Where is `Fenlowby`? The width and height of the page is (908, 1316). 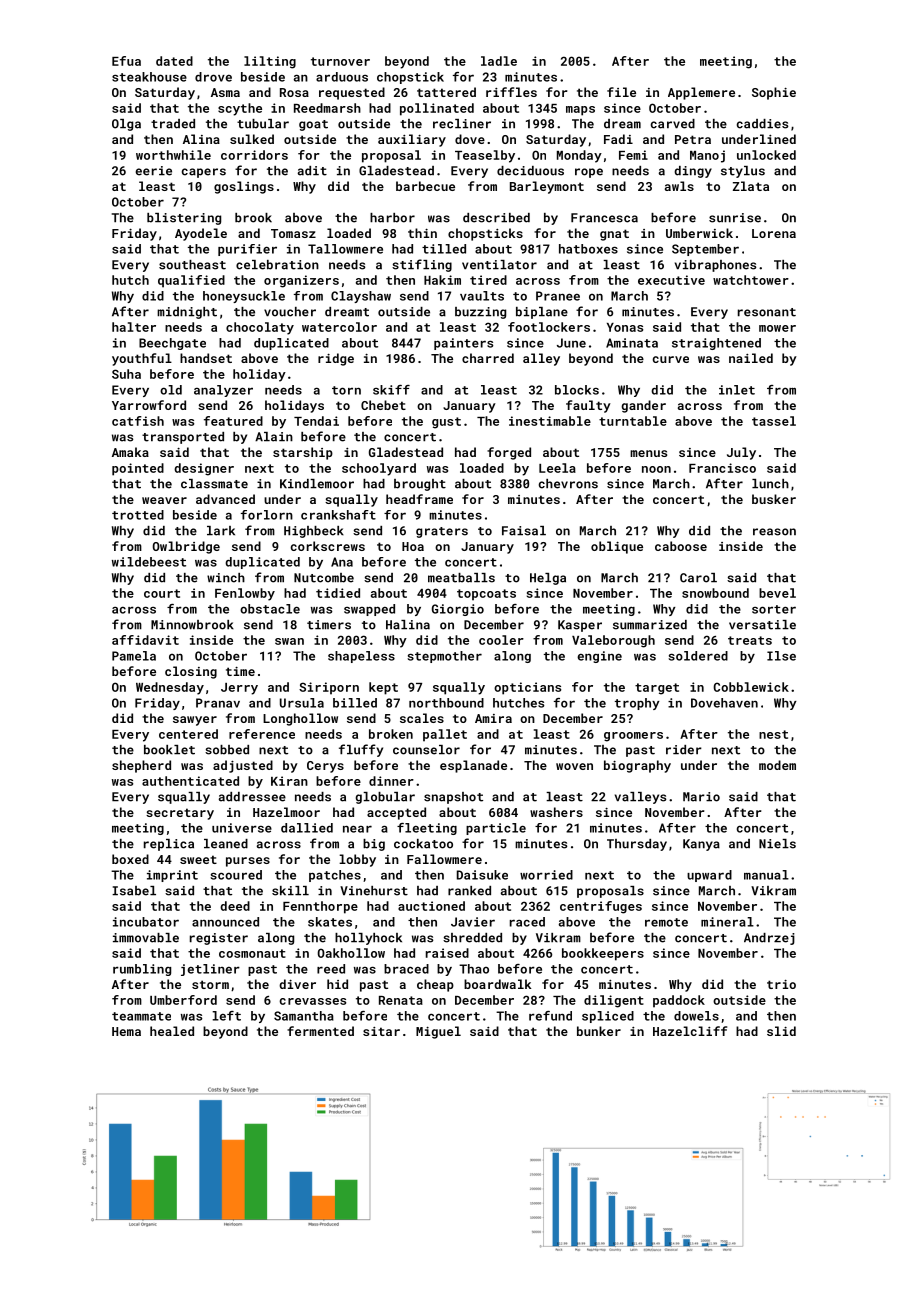 Fenlowby is located at coordinates (245, 594).
